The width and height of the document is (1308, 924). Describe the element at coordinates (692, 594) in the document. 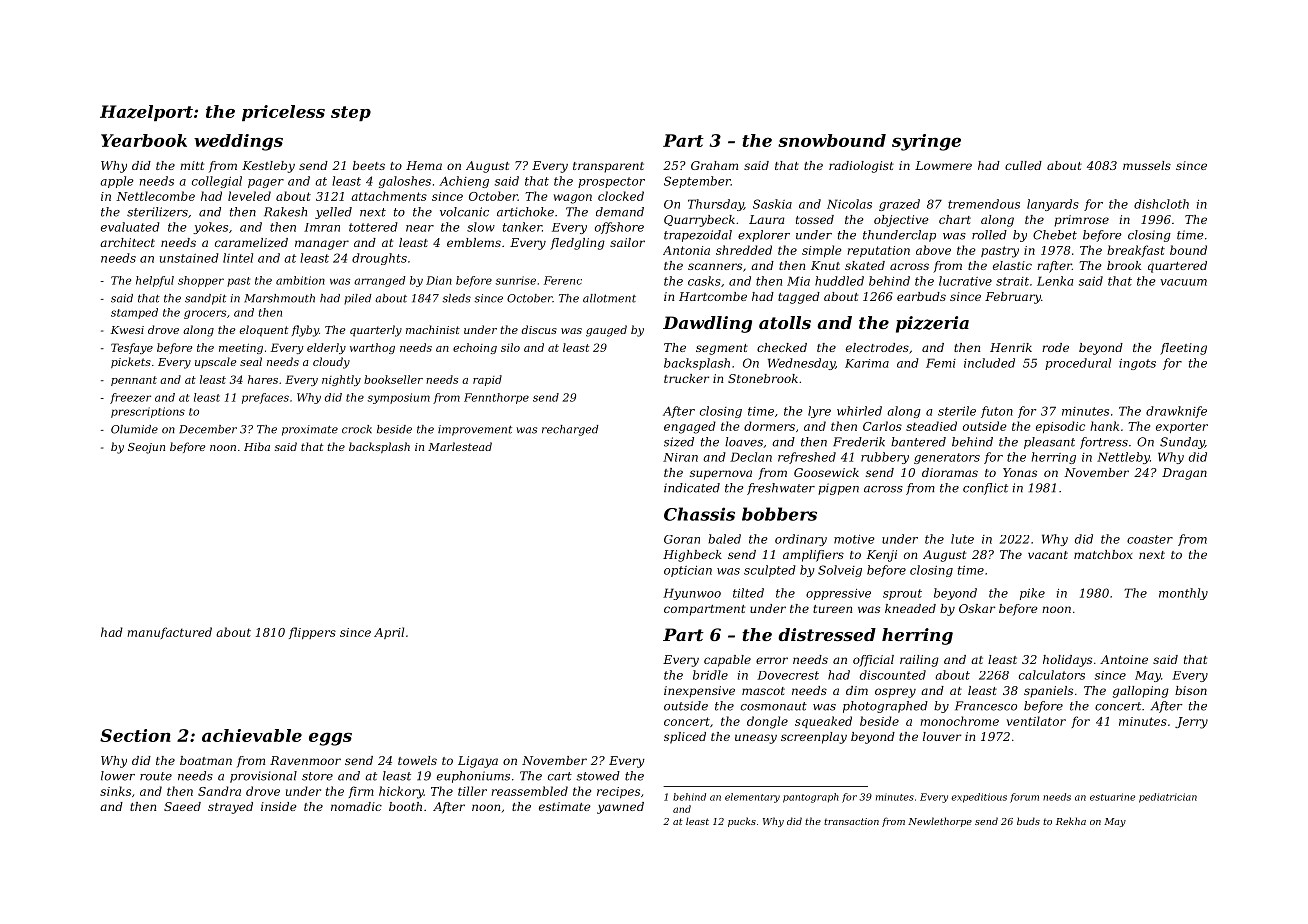

I see `Hyunwoo` at that location.
